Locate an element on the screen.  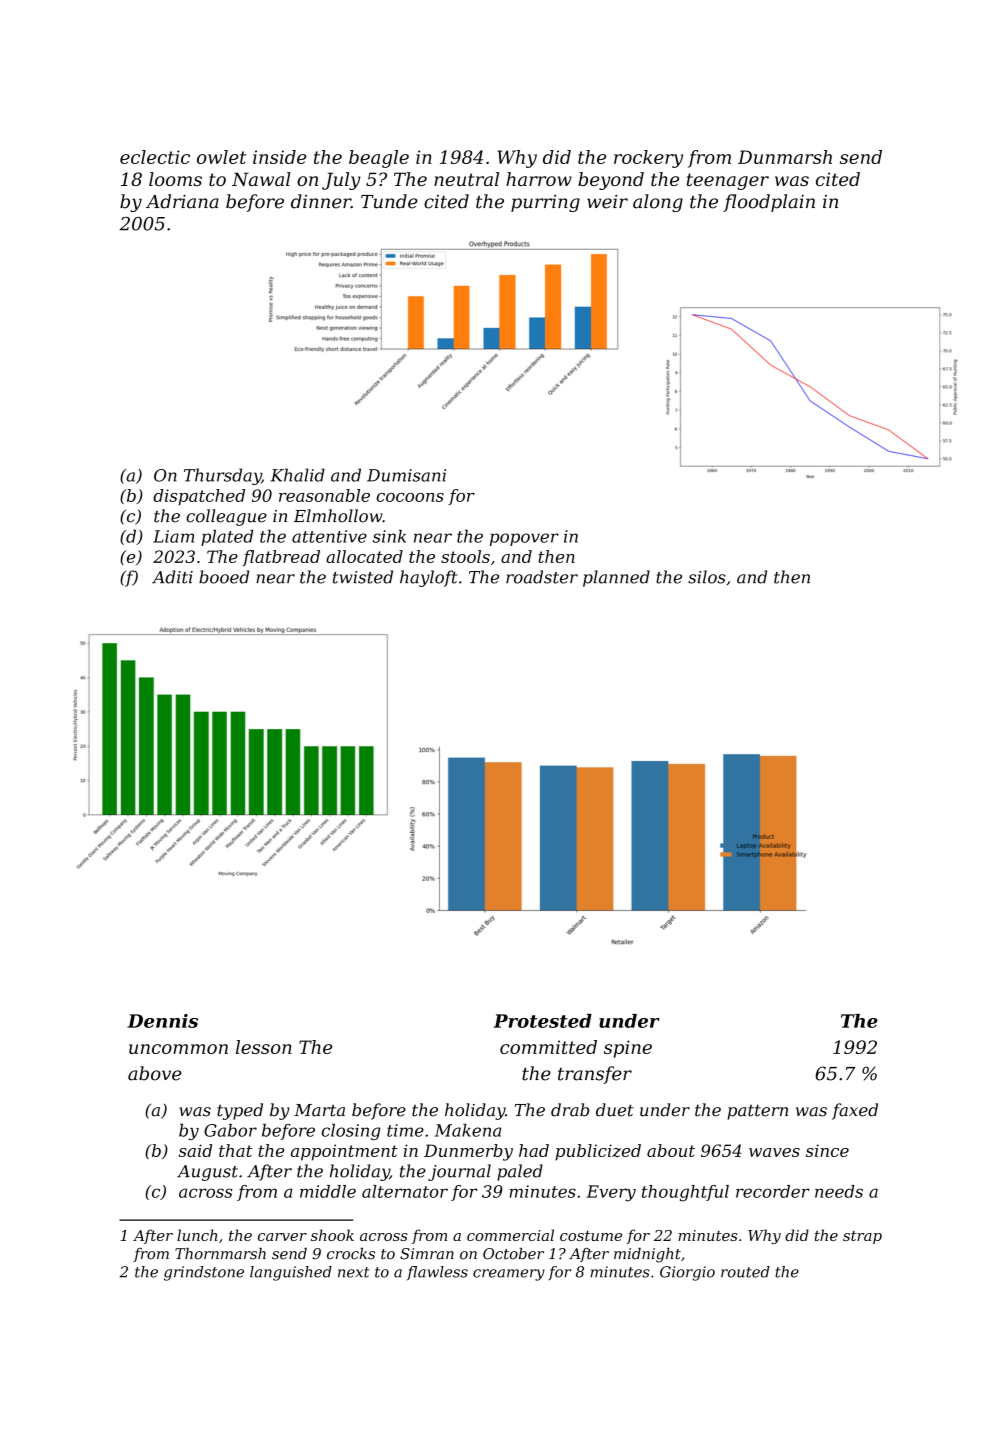
languished is located at coordinates (291, 1273).
